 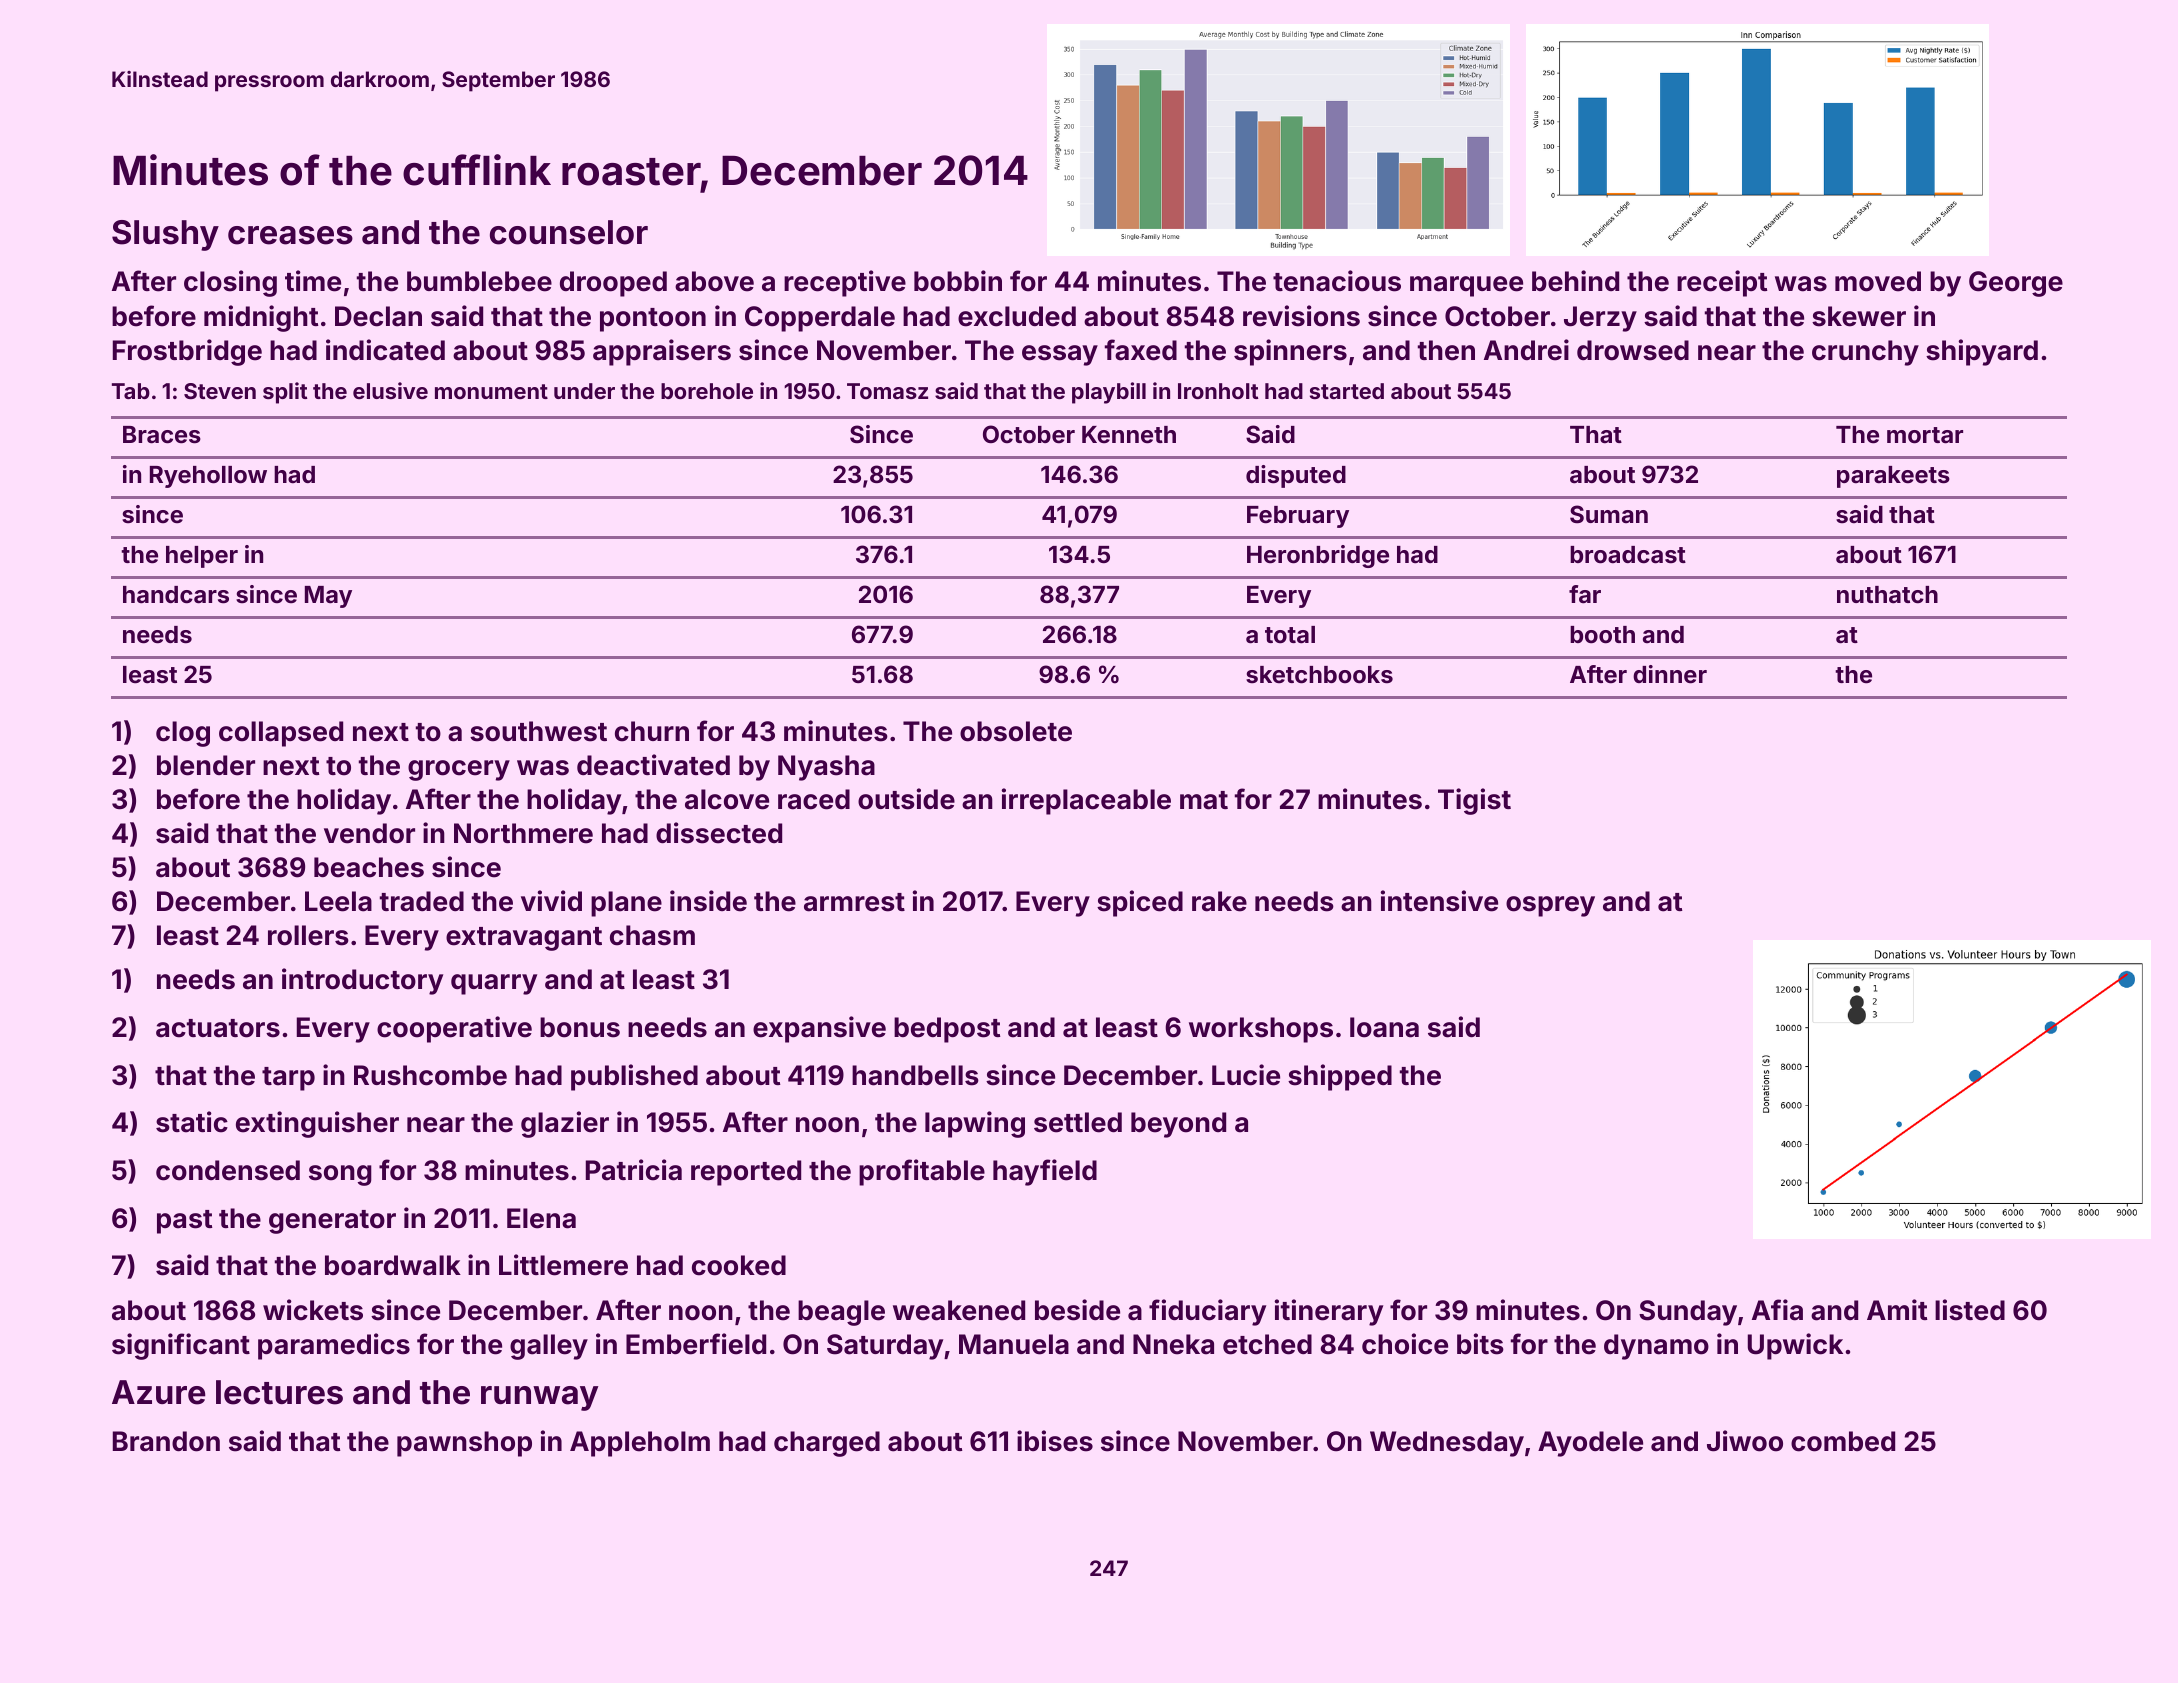 What do you see at coordinates (308, 935) in the image?
I see `rollers` at bounding box center [308, 935].
